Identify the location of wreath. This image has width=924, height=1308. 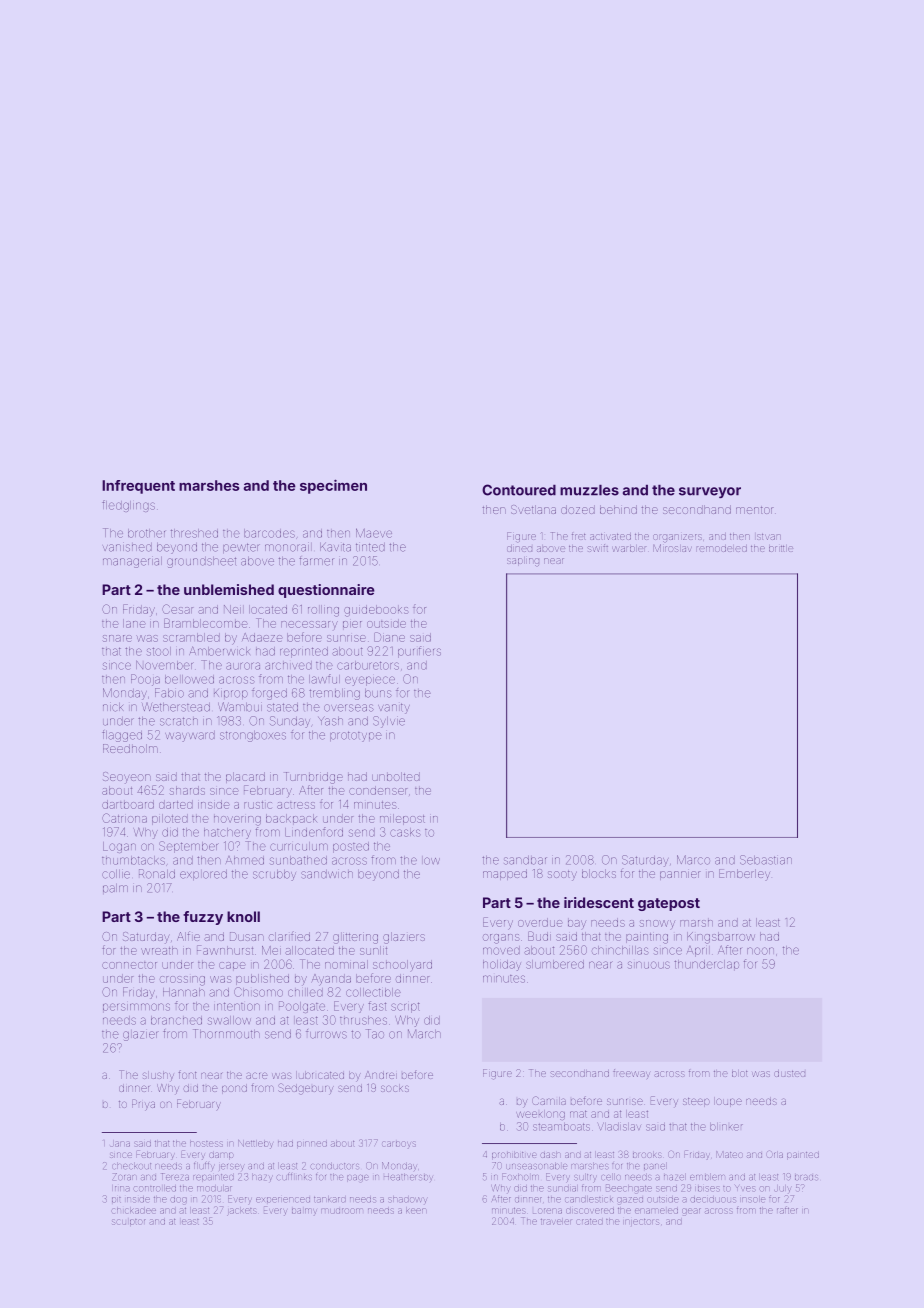
(159, 950).
